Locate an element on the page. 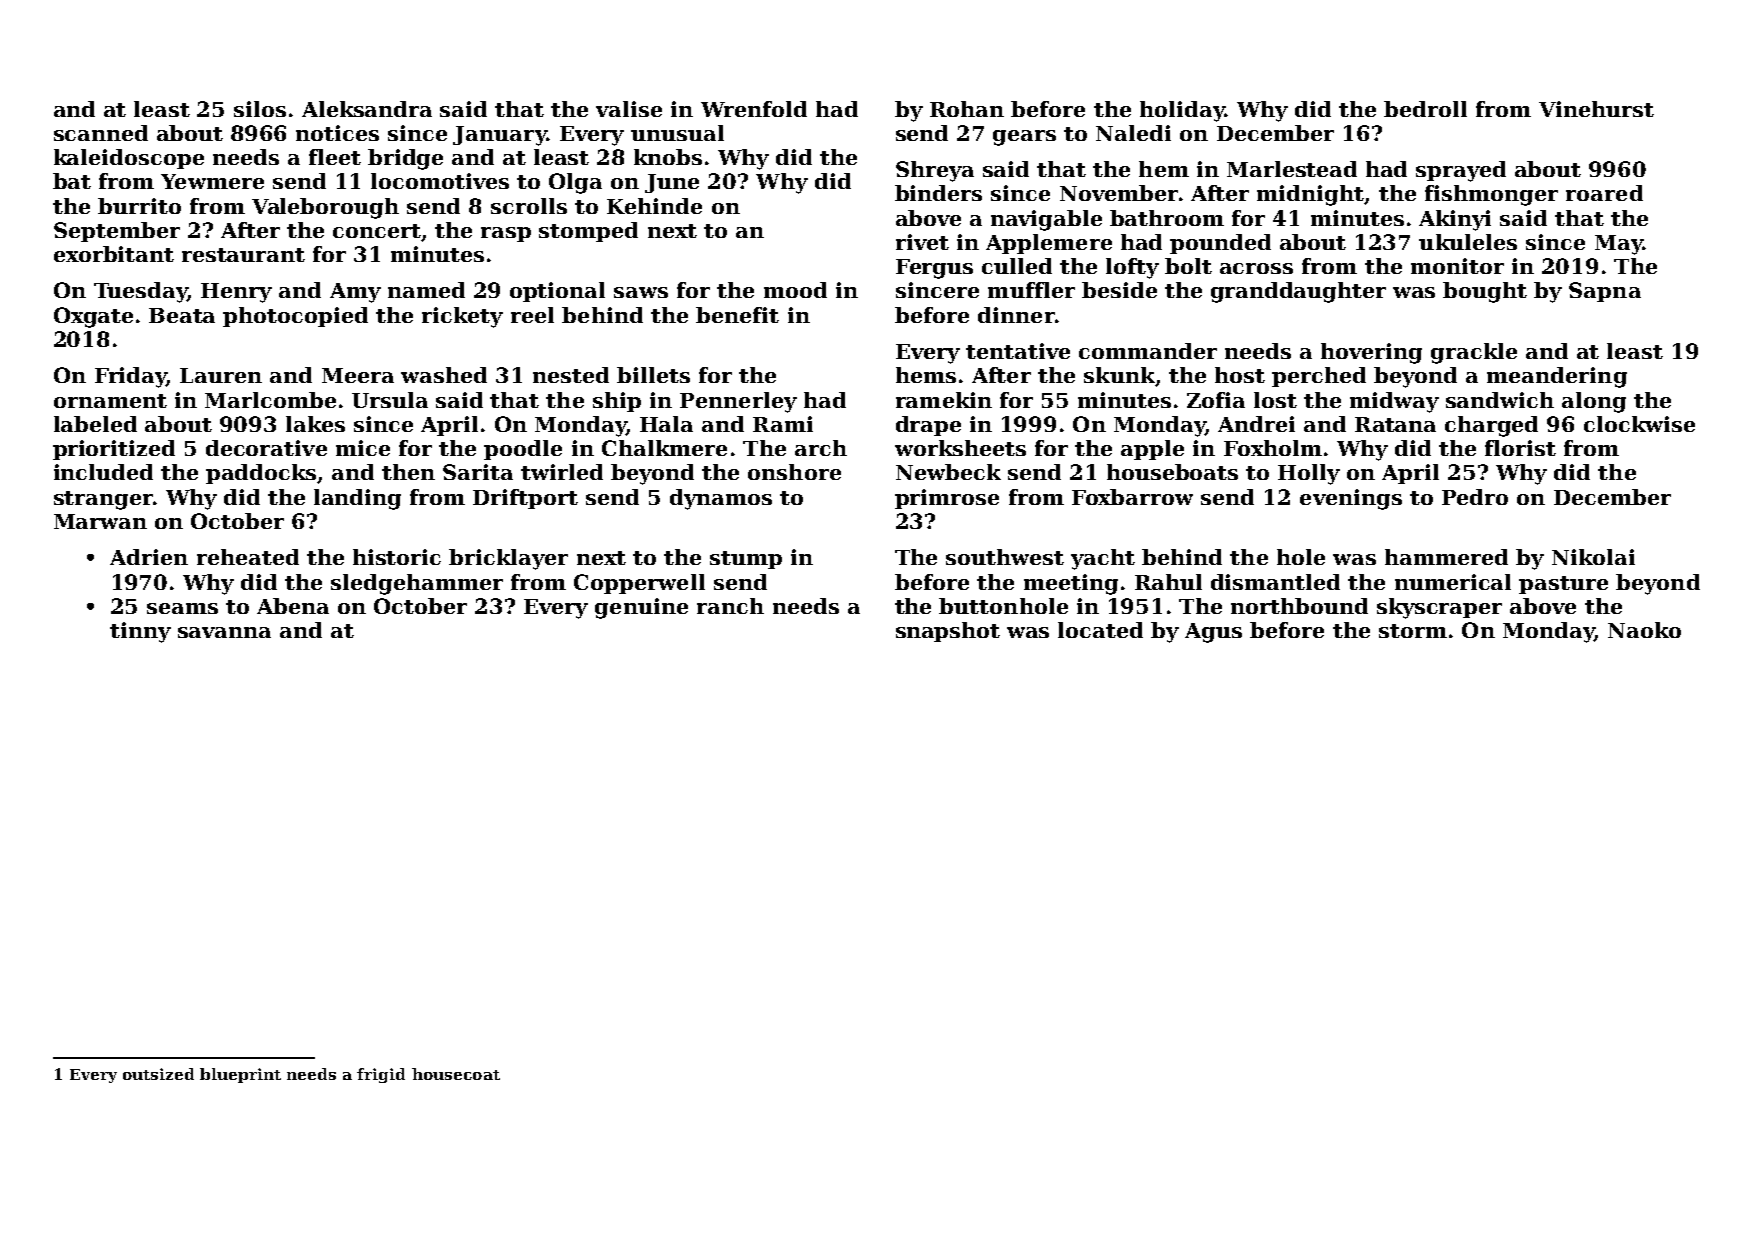  Foxholm is located at coordinates (1273, 448).
